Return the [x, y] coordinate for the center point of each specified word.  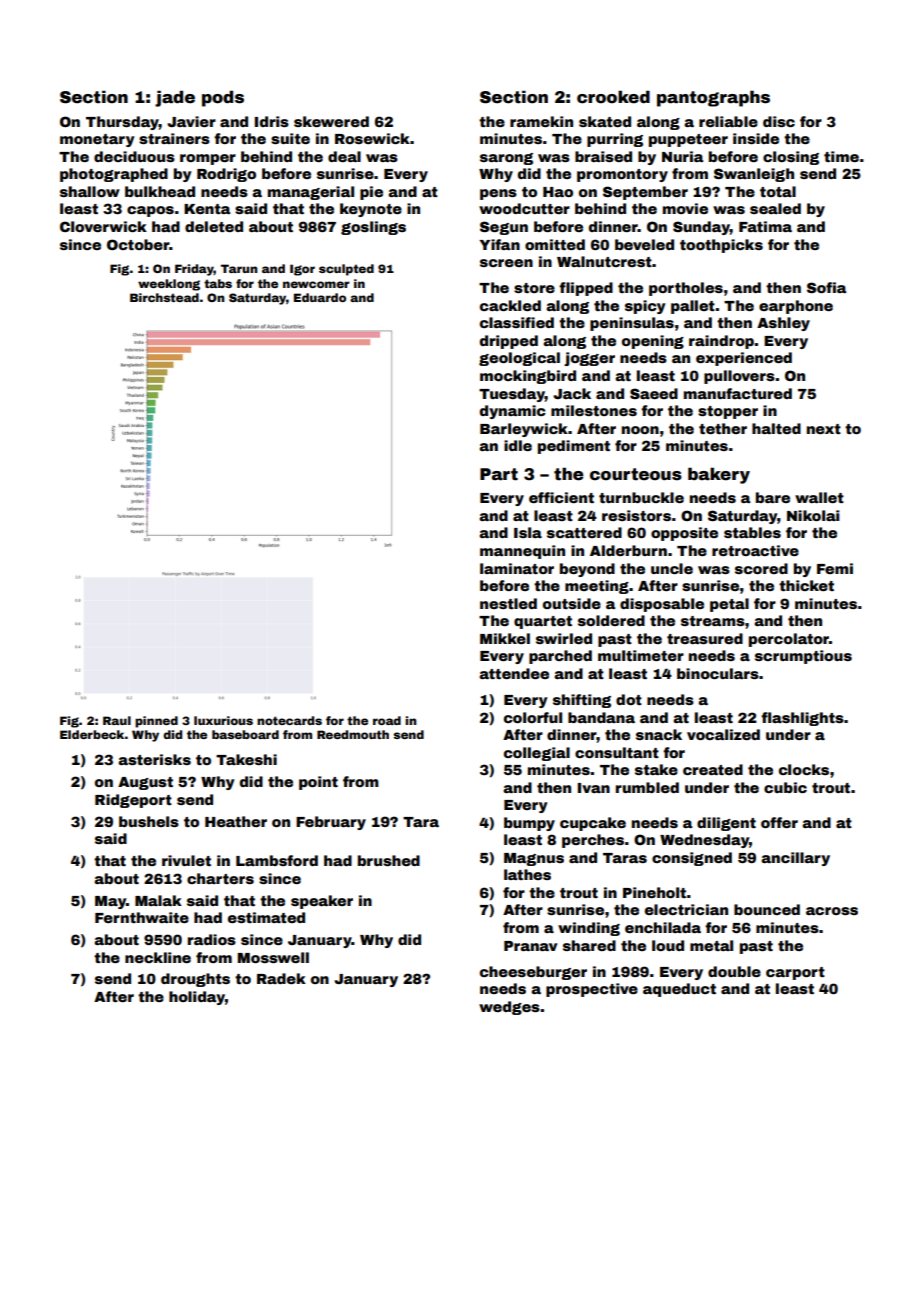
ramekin [541, 121]
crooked [613, 97]
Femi [835, 568]
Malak [158, 900]
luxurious [223, 720]
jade [175, 98]
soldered [611, 620]
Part [499, 474]
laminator [517, 568]
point [318, 783]
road [387, 720]
